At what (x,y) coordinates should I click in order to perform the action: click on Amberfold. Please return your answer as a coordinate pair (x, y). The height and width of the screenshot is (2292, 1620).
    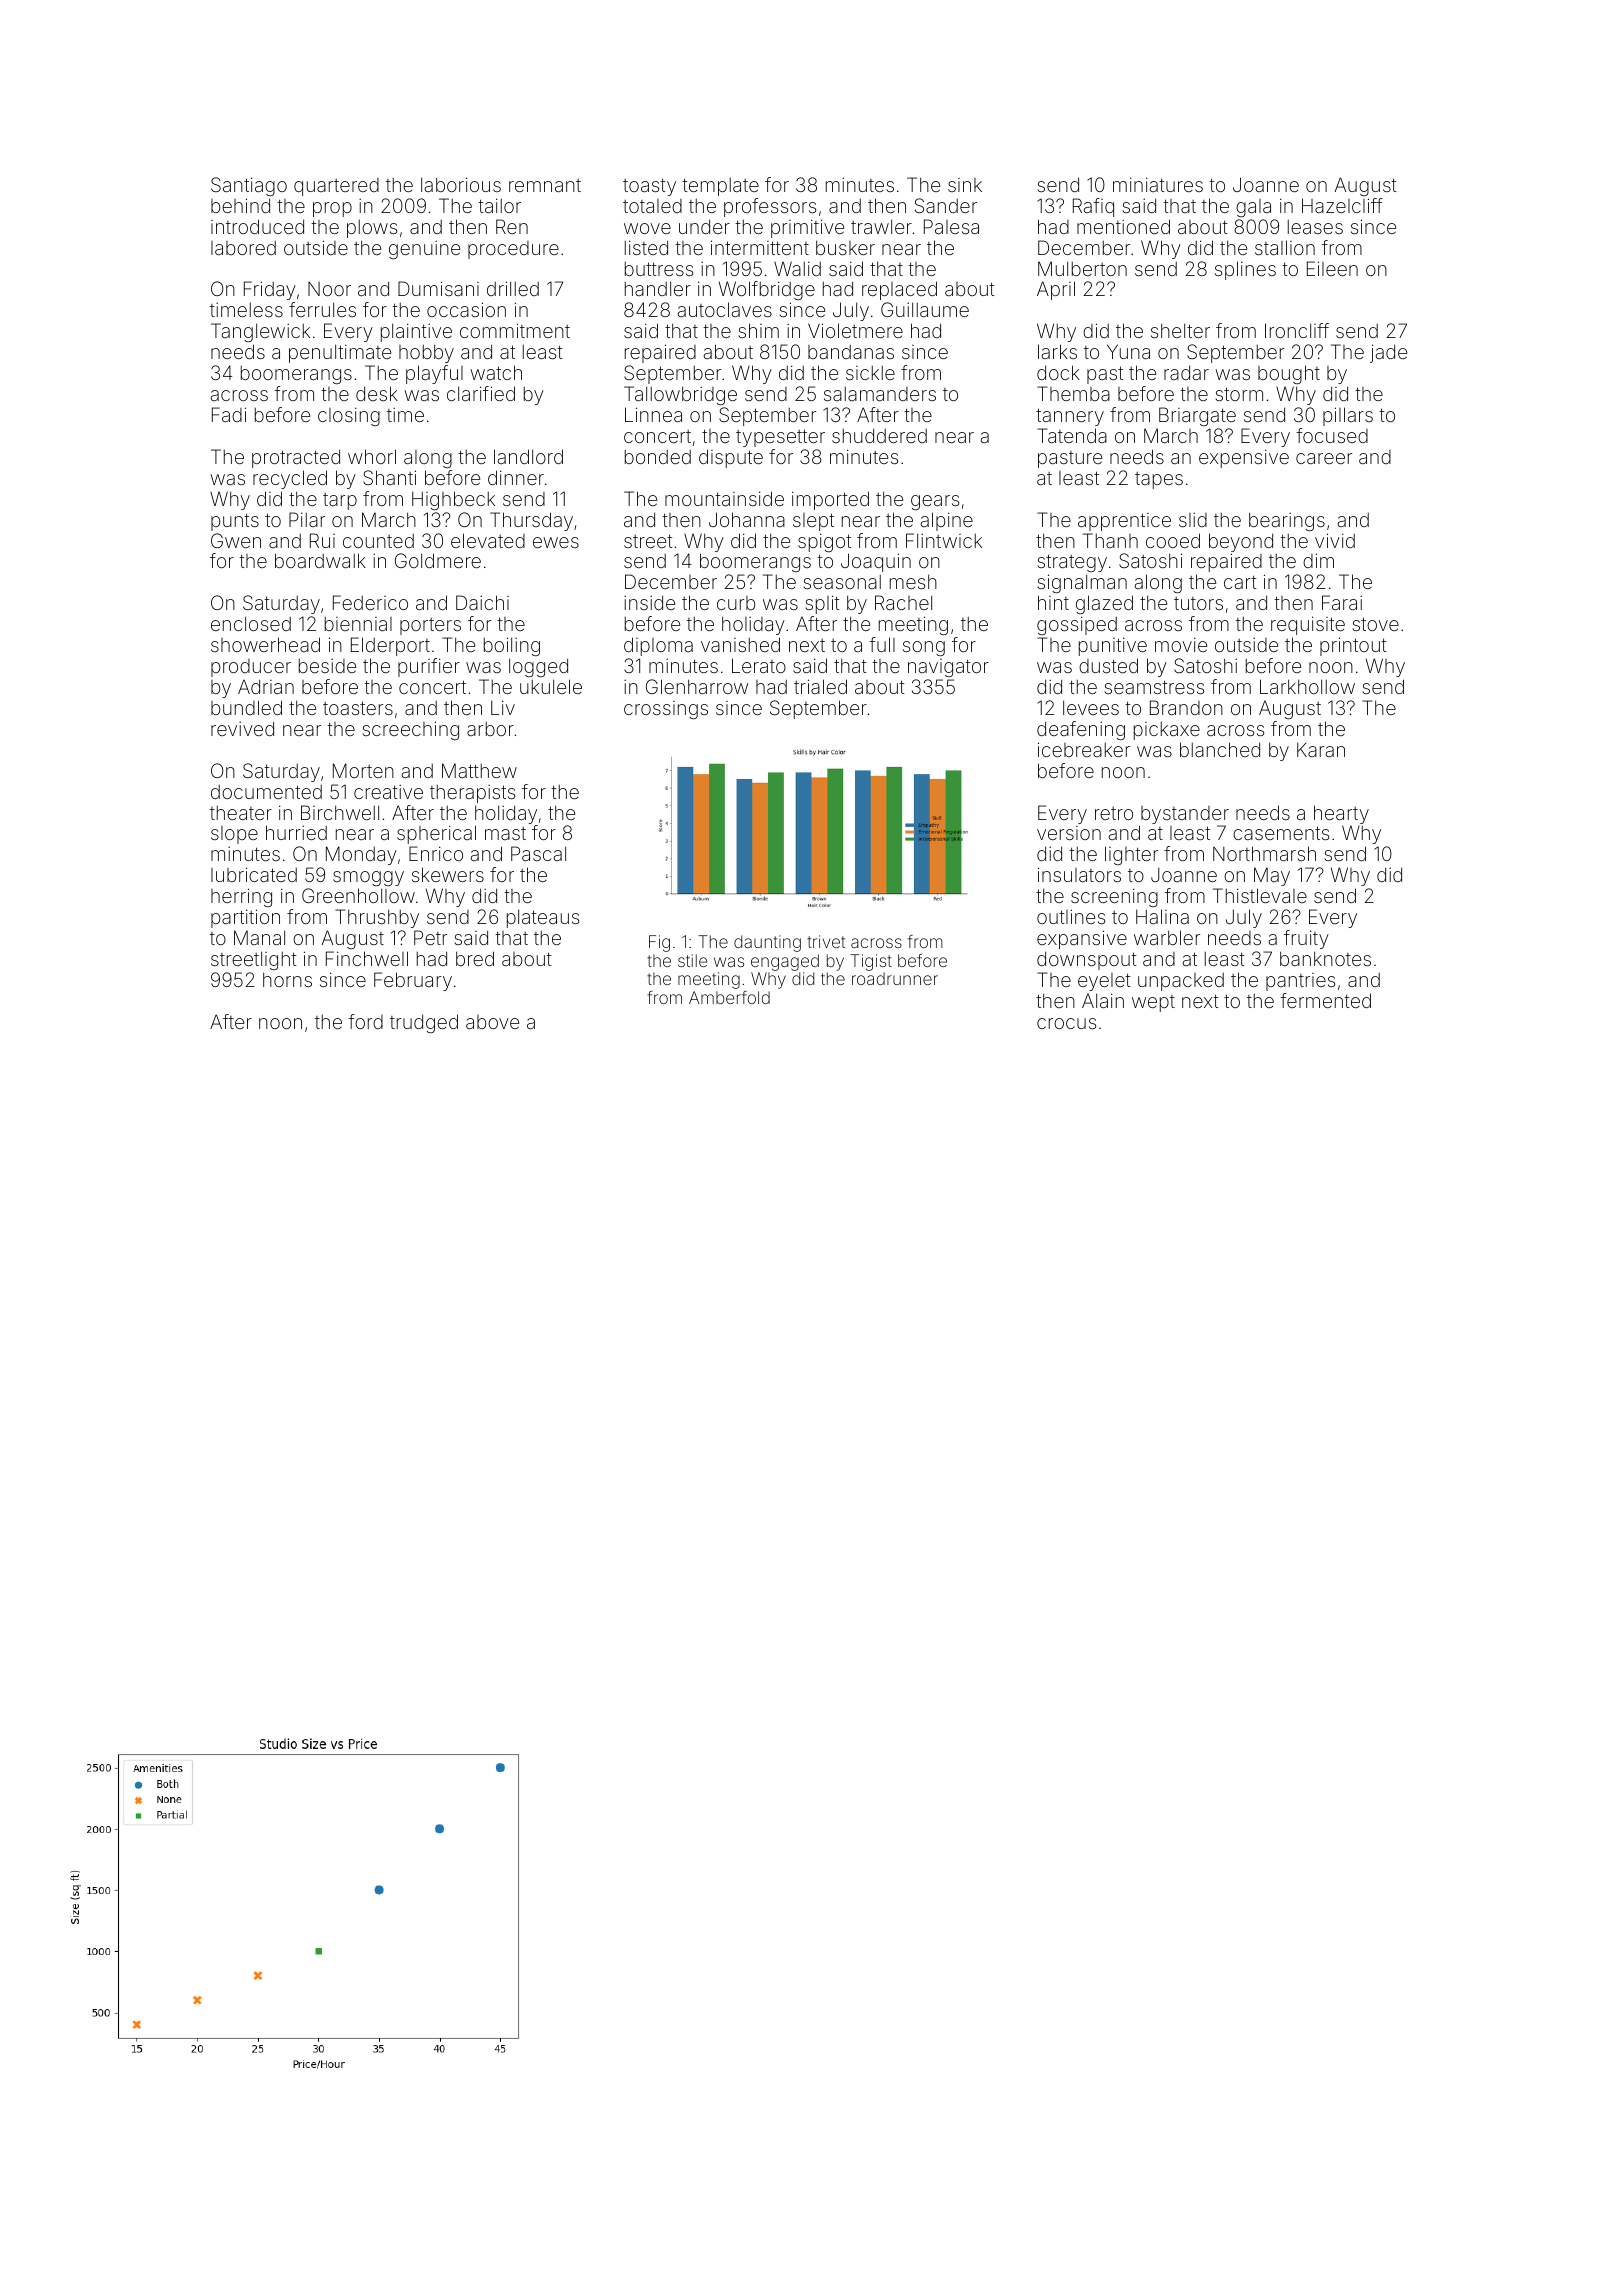
    Looking at the image, I should click on (729, 997).
